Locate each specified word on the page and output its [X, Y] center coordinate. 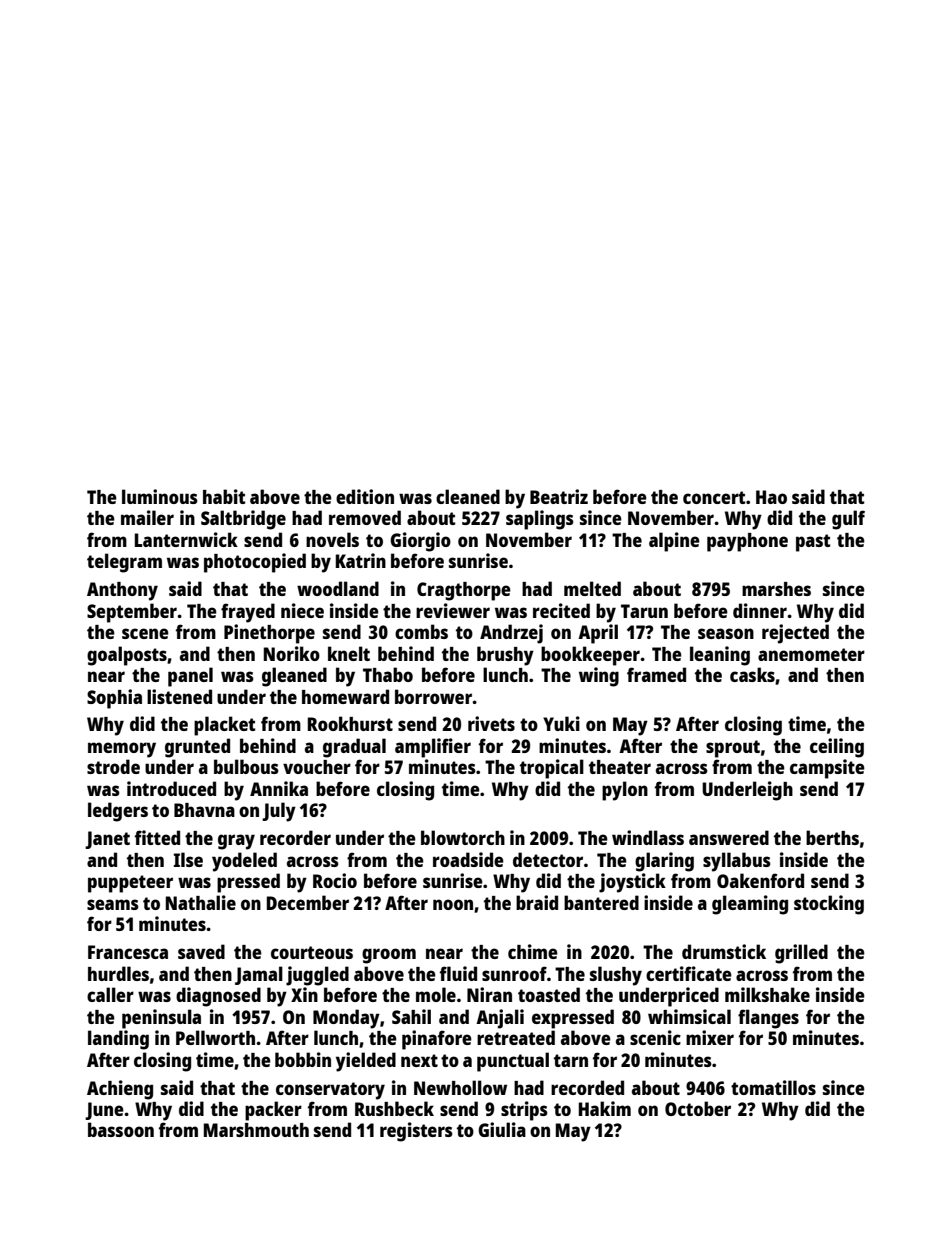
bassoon [121, 1129]
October [698, 1108]
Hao [771, 497]
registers [416, 1132]
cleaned [468, 496]
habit [224, 496]
